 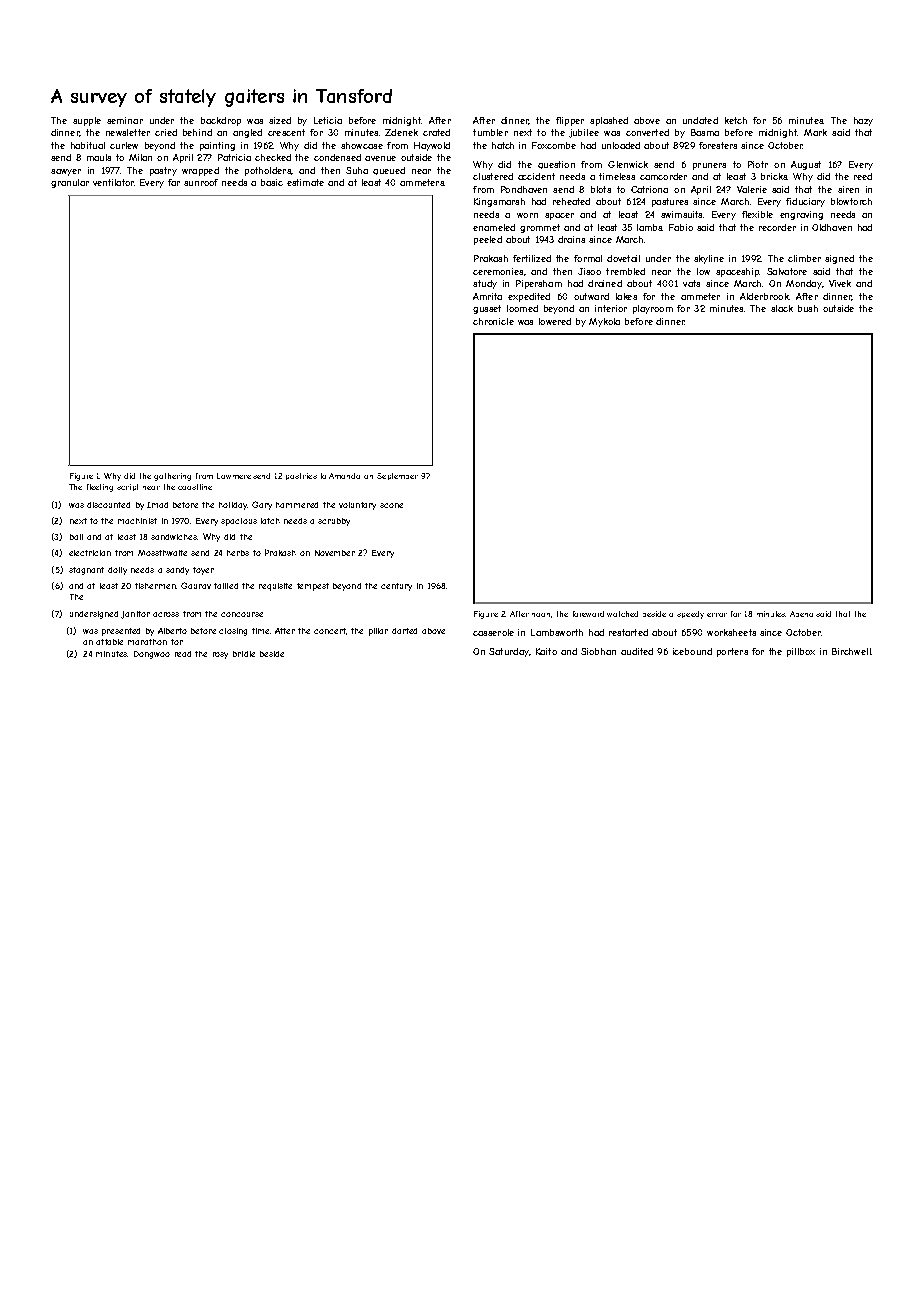 I want to click on September, so click(x=397, y=476).
